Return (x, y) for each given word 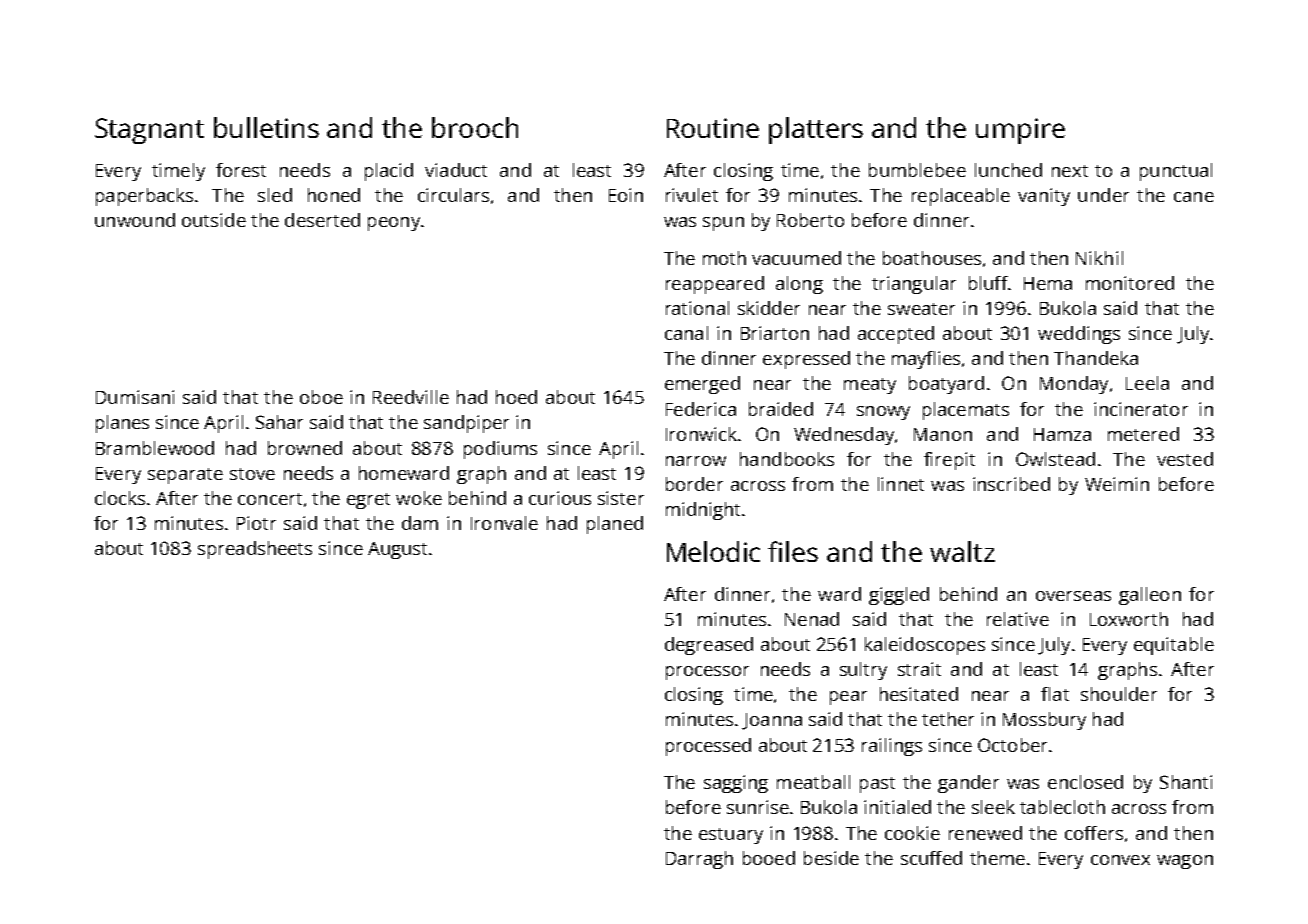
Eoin (626, 195)
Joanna (772, 721)
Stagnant (149, 131)
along (799, 285)
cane (1194, 197)
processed (708, 747)
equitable (1174, 646)
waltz (962, 551)
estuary (731, 836)
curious (560, 498)
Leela (1147, 383)
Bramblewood (155, 448)
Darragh (699, 860)
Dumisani (135, 397)
